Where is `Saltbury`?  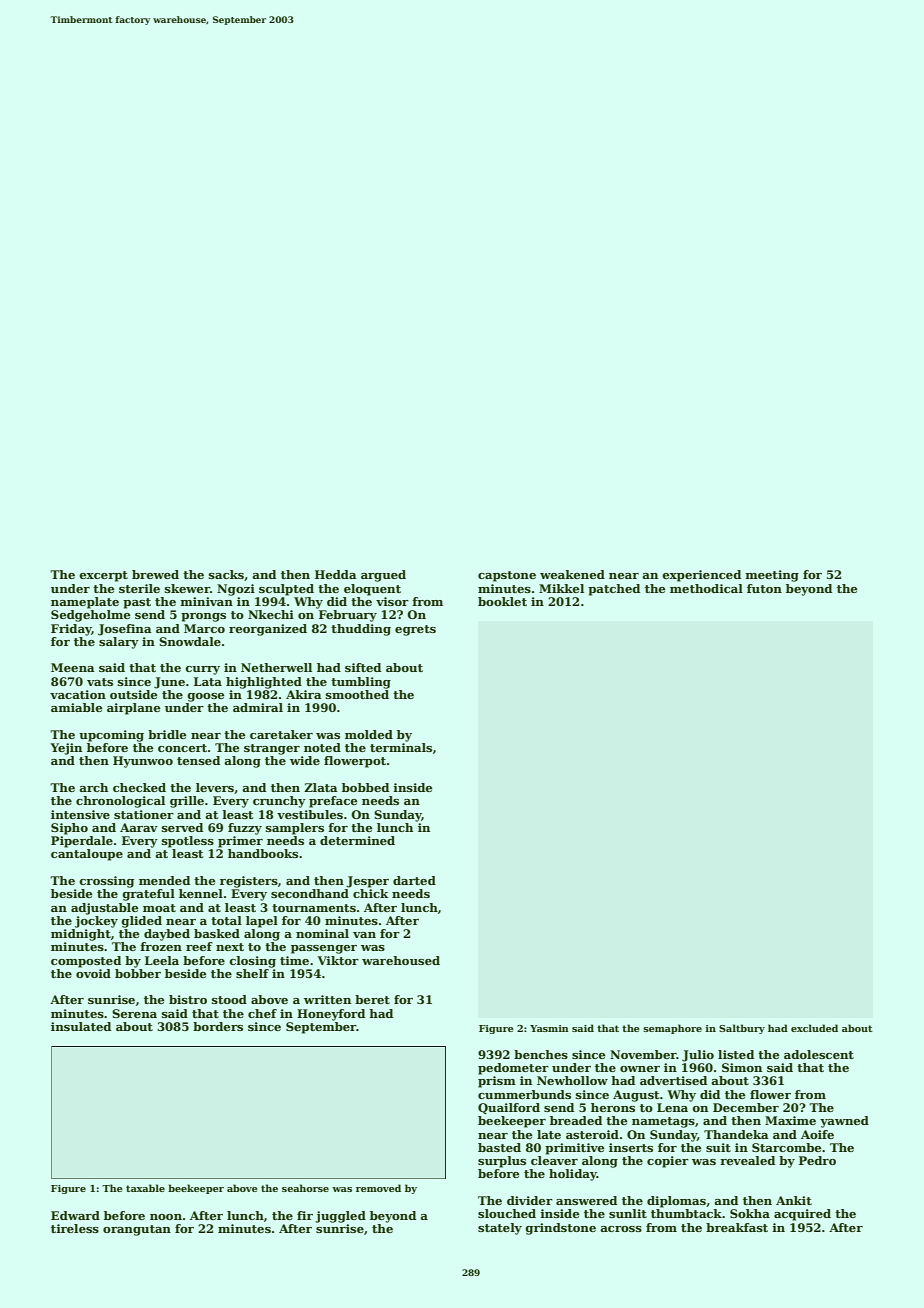 Saltbury is located at coordinates (742, 1029).
